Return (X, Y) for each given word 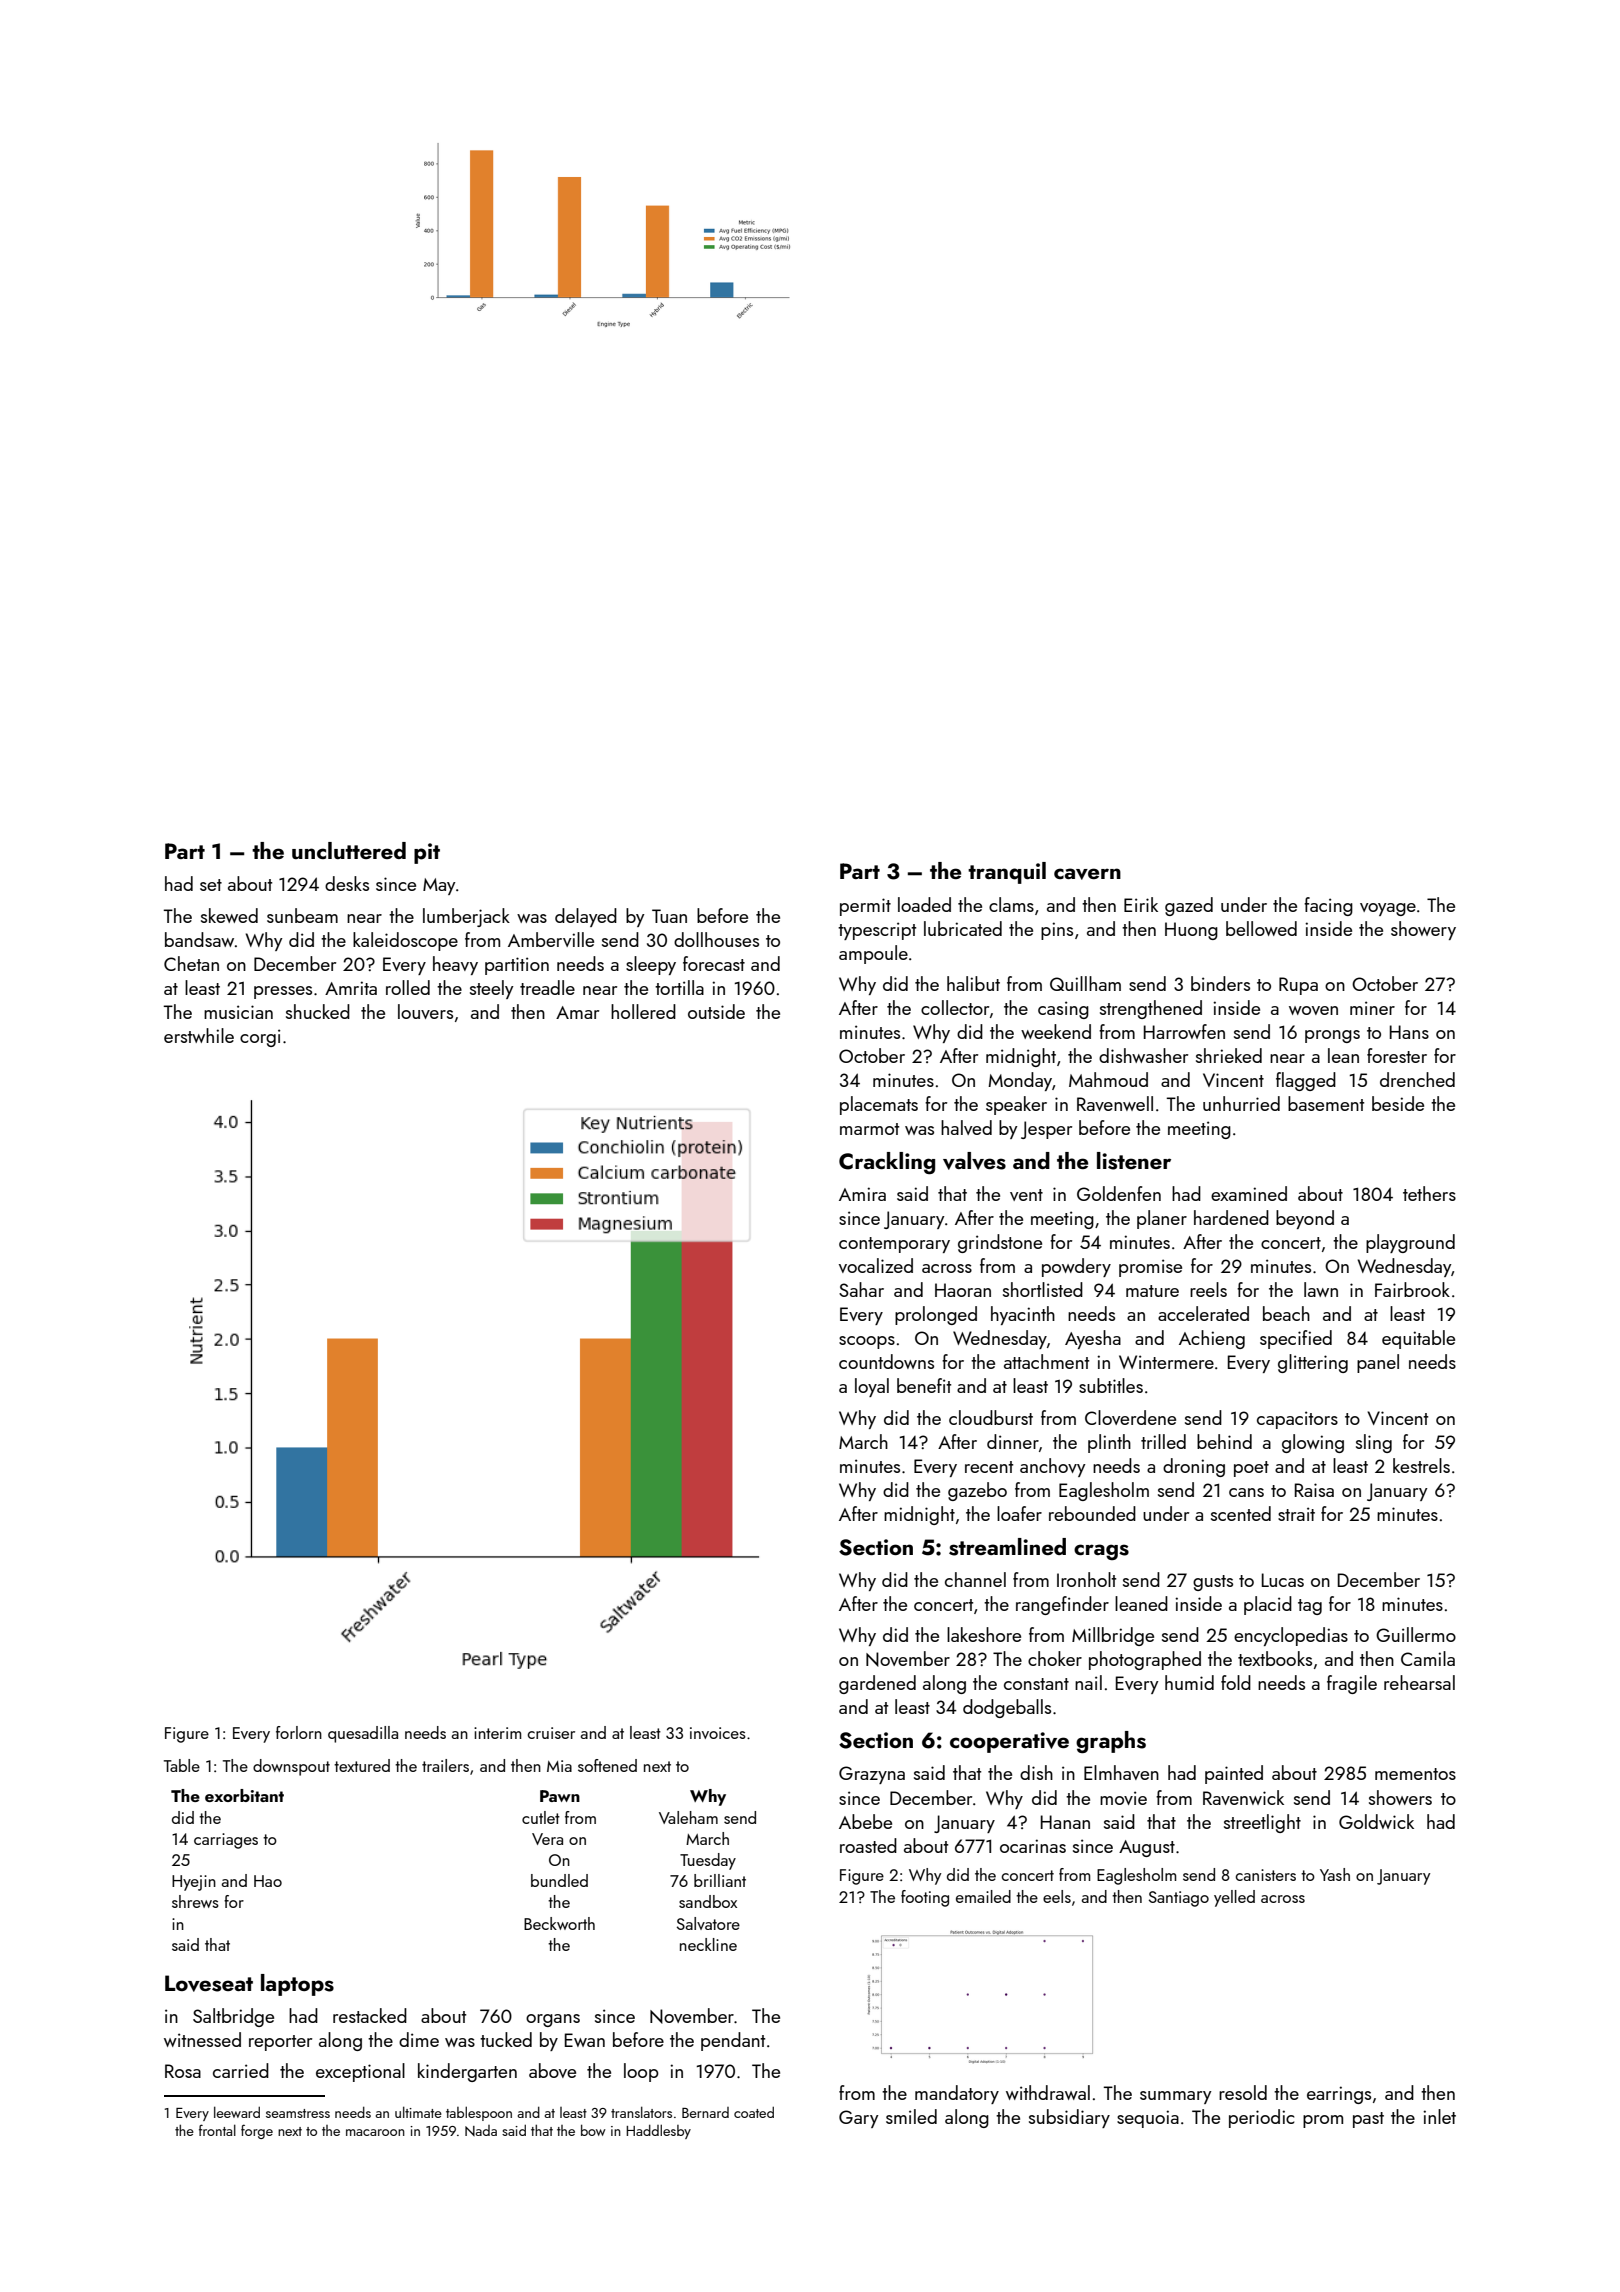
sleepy (651, 965)
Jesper (1046, 1130)
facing (1328, 906)
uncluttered (349, 850)
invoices (718, 1733)
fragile (1352, 1684)
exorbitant (244, 1795)
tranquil (1007, 873)
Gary (859, 2119)
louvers (425, 1011)
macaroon (375, 2132)
